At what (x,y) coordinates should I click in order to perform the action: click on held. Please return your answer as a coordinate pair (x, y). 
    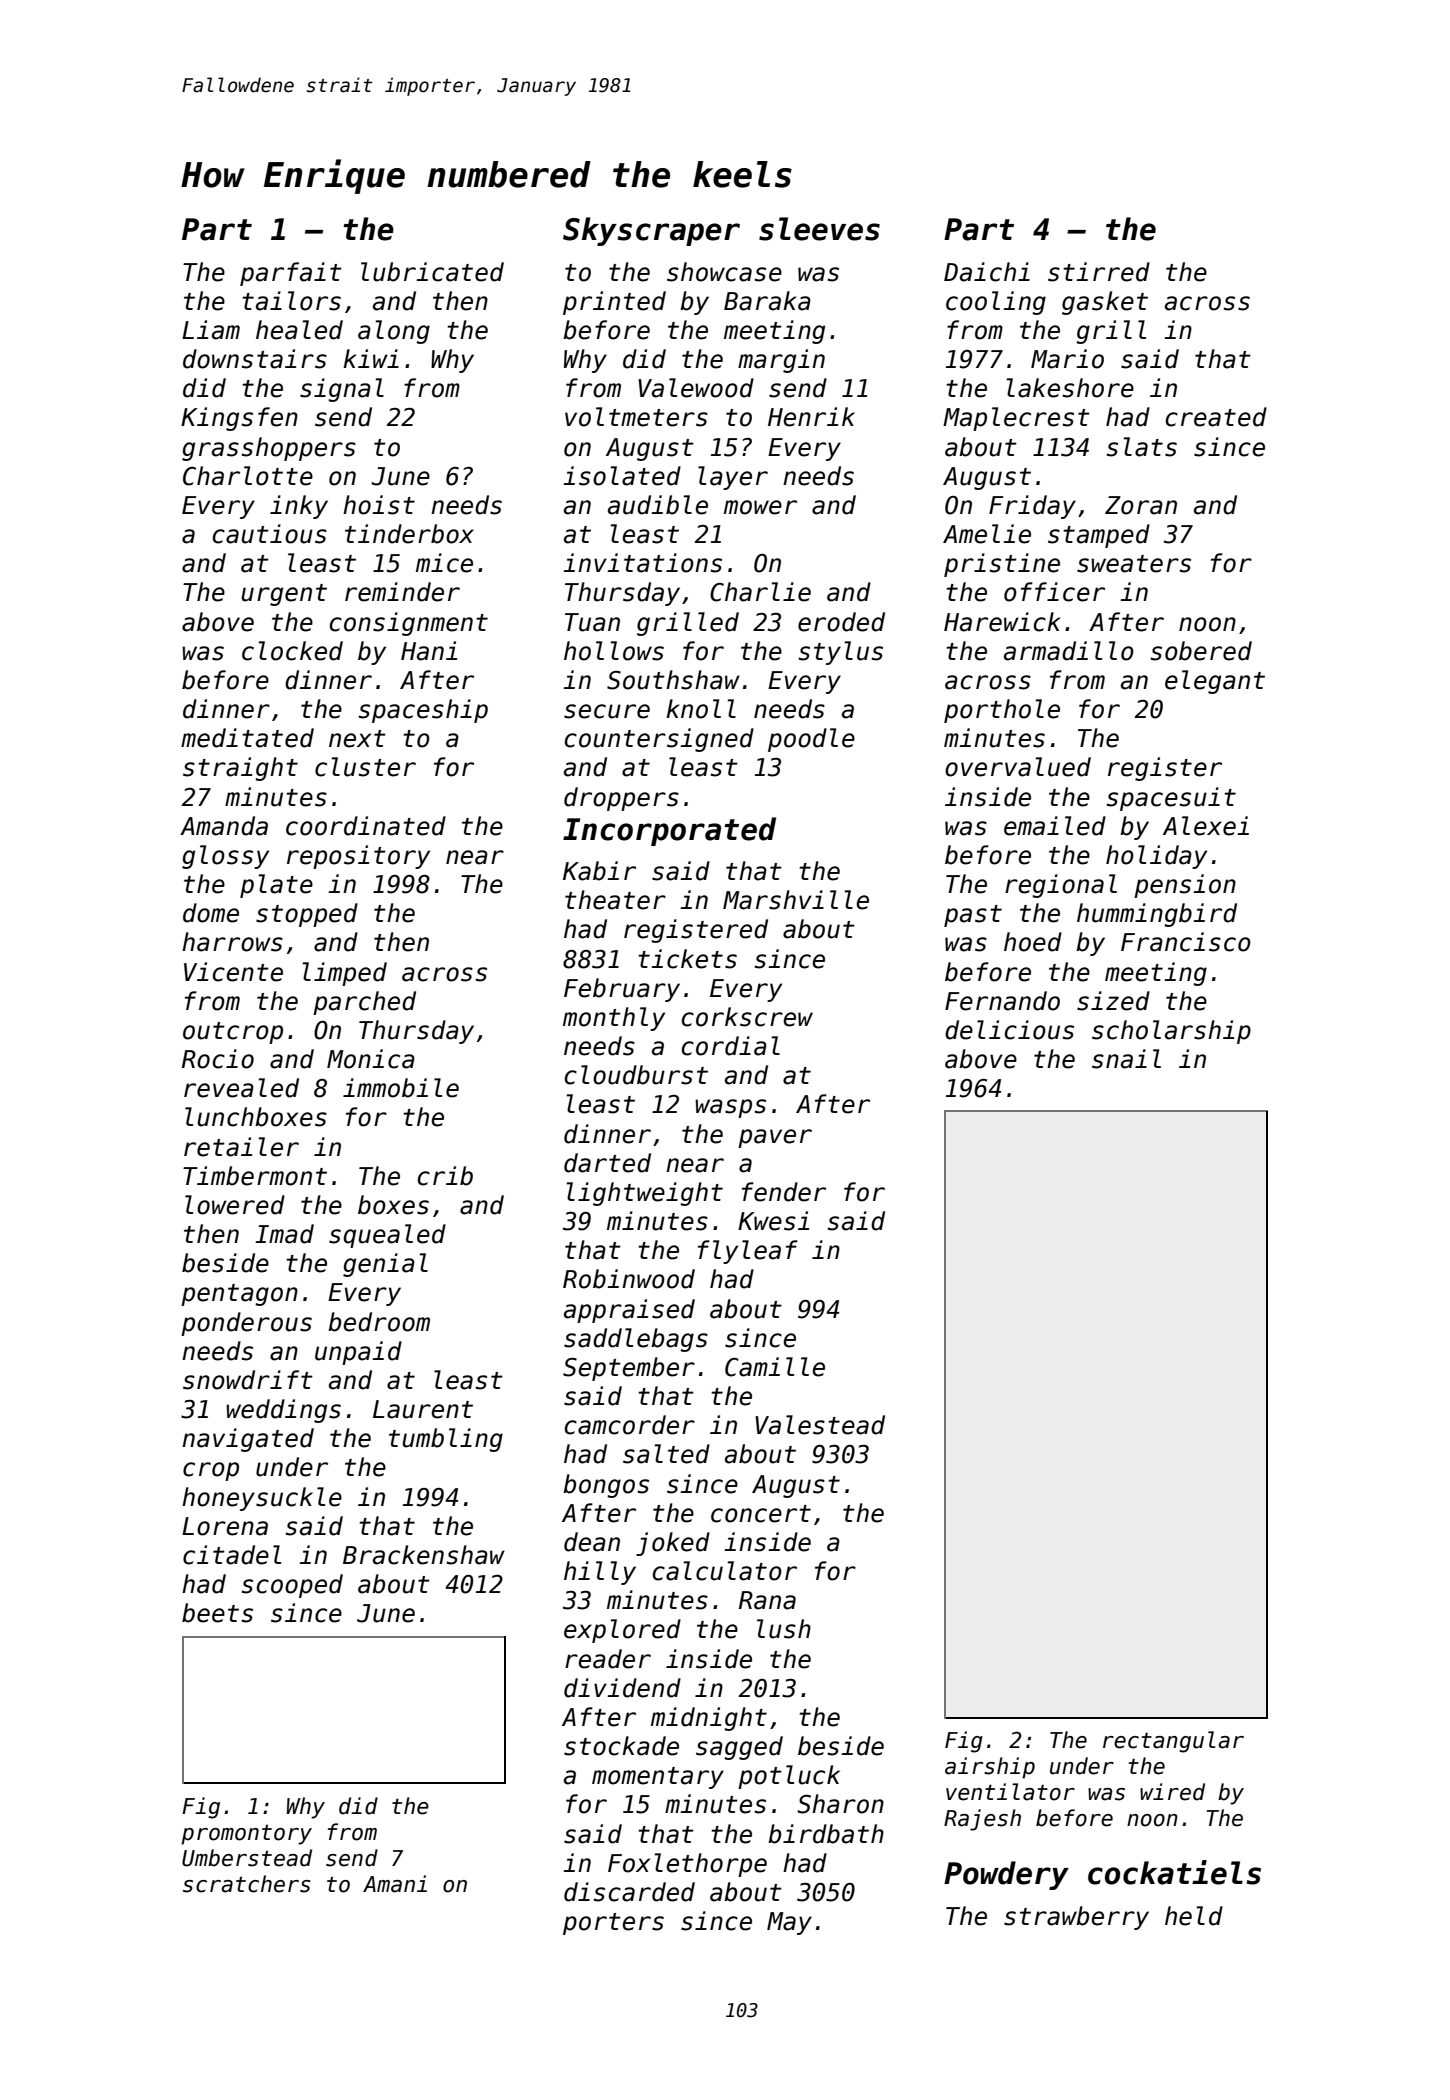
    Looking at the image, I should click on (1194, 1916).
